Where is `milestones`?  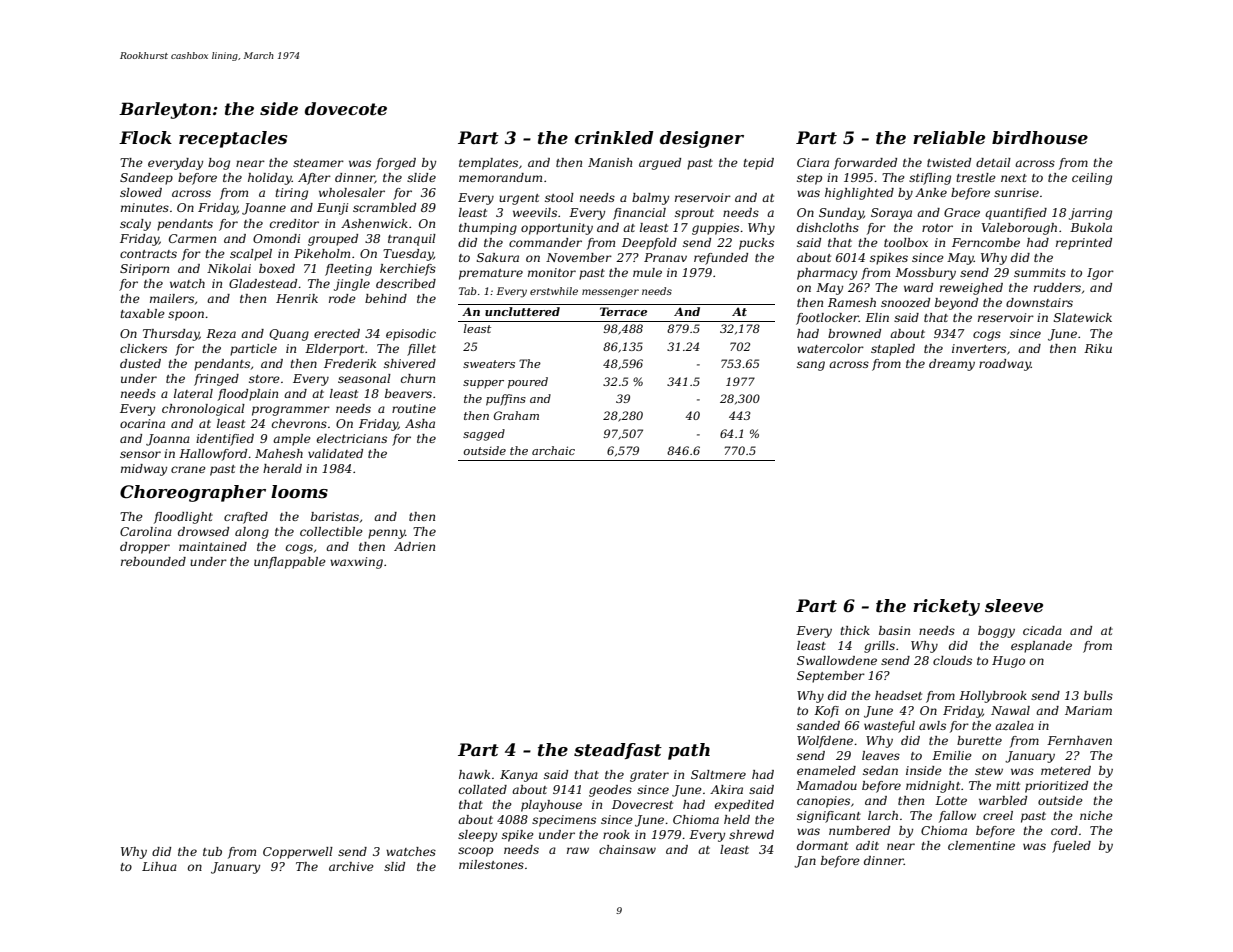
milestones is located at coordinates (491, 864).
